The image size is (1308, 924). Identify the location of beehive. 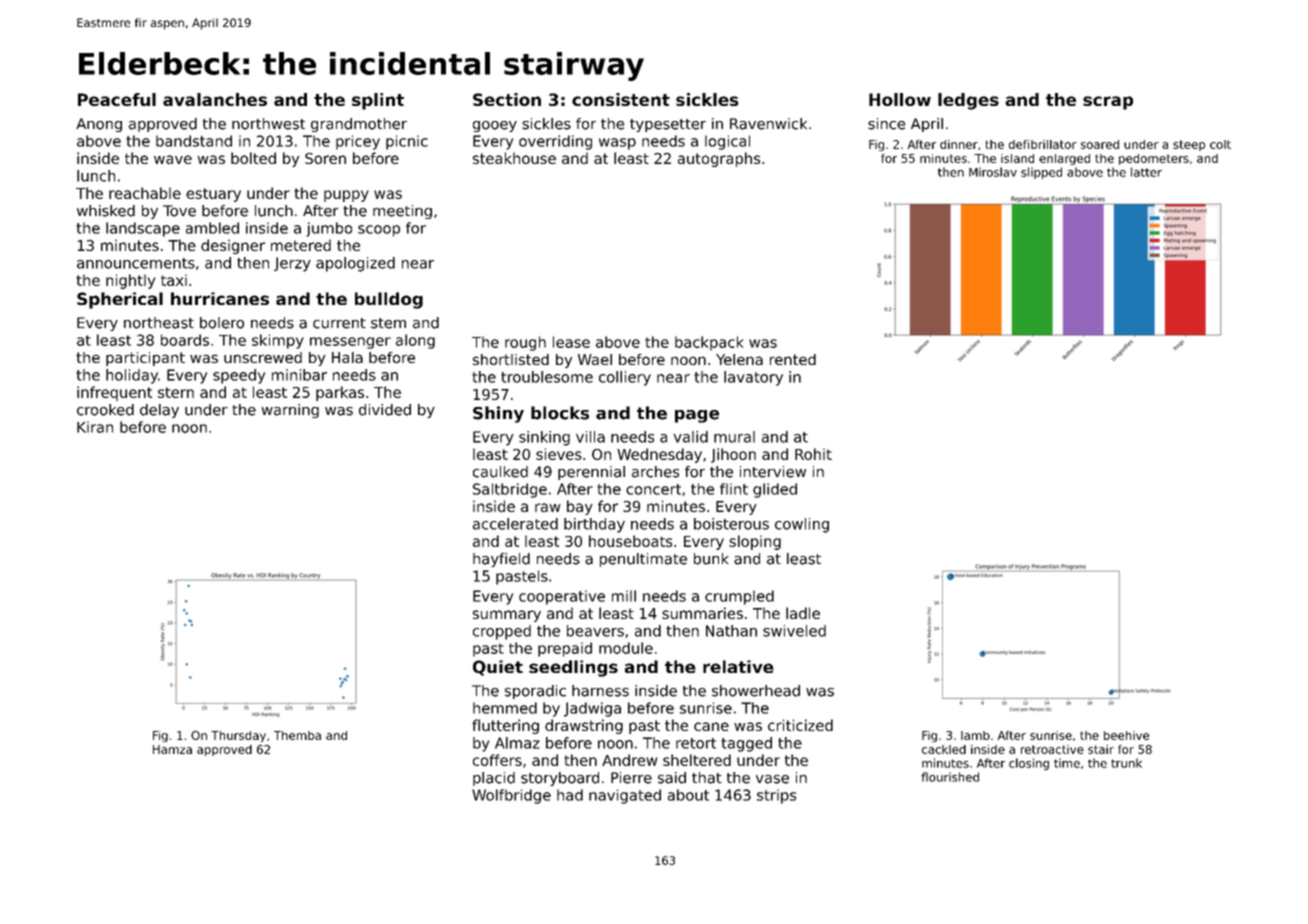
(1126, 735).
